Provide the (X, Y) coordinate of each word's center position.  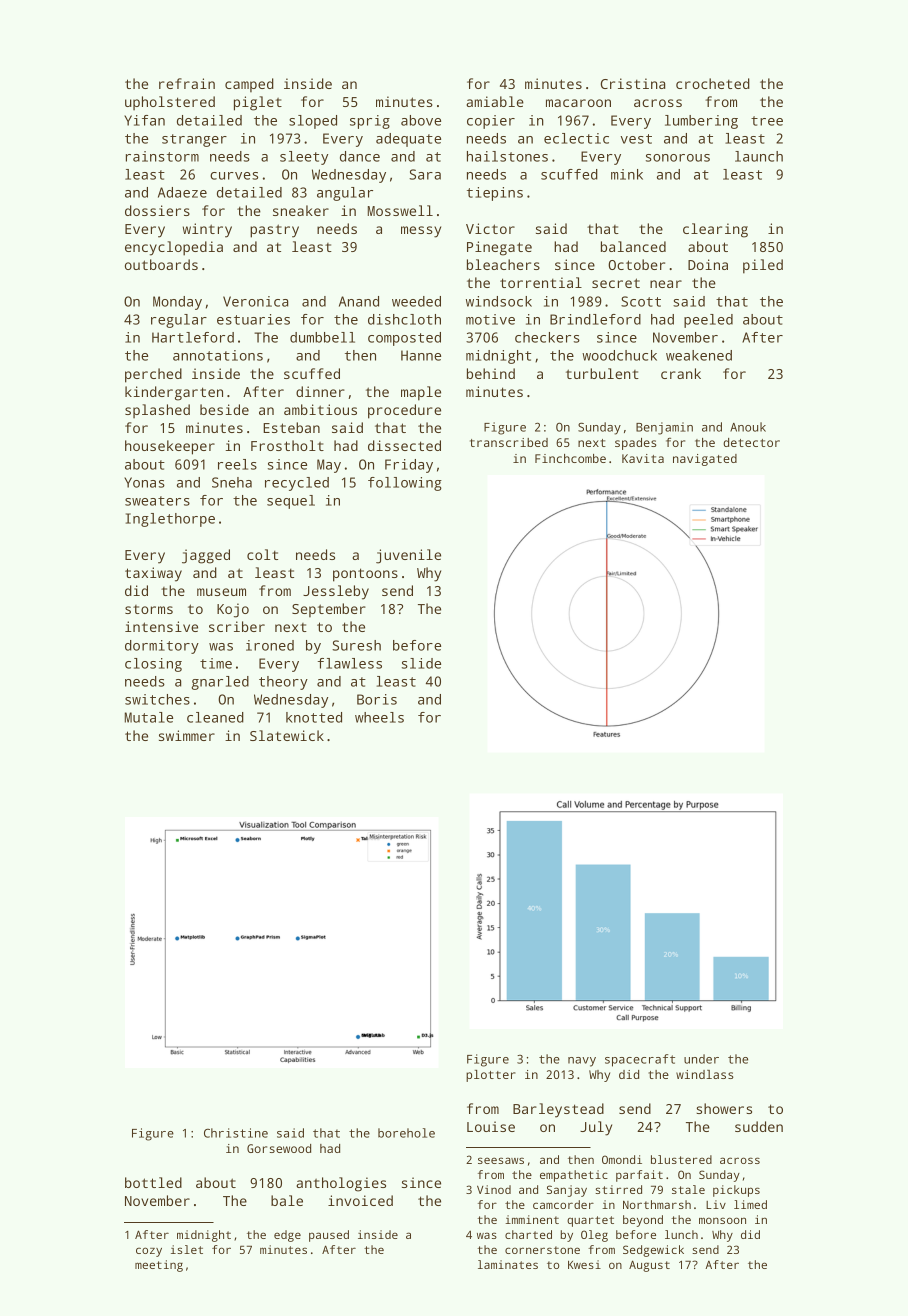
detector (751, 442)
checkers (547, 337)
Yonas (144, 482)
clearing (715, 230)
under (701, 1059)
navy (582, 1062)
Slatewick (287, 735)
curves (234, 176)
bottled (153, 1182)
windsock (499, 301)
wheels (379, 717)
